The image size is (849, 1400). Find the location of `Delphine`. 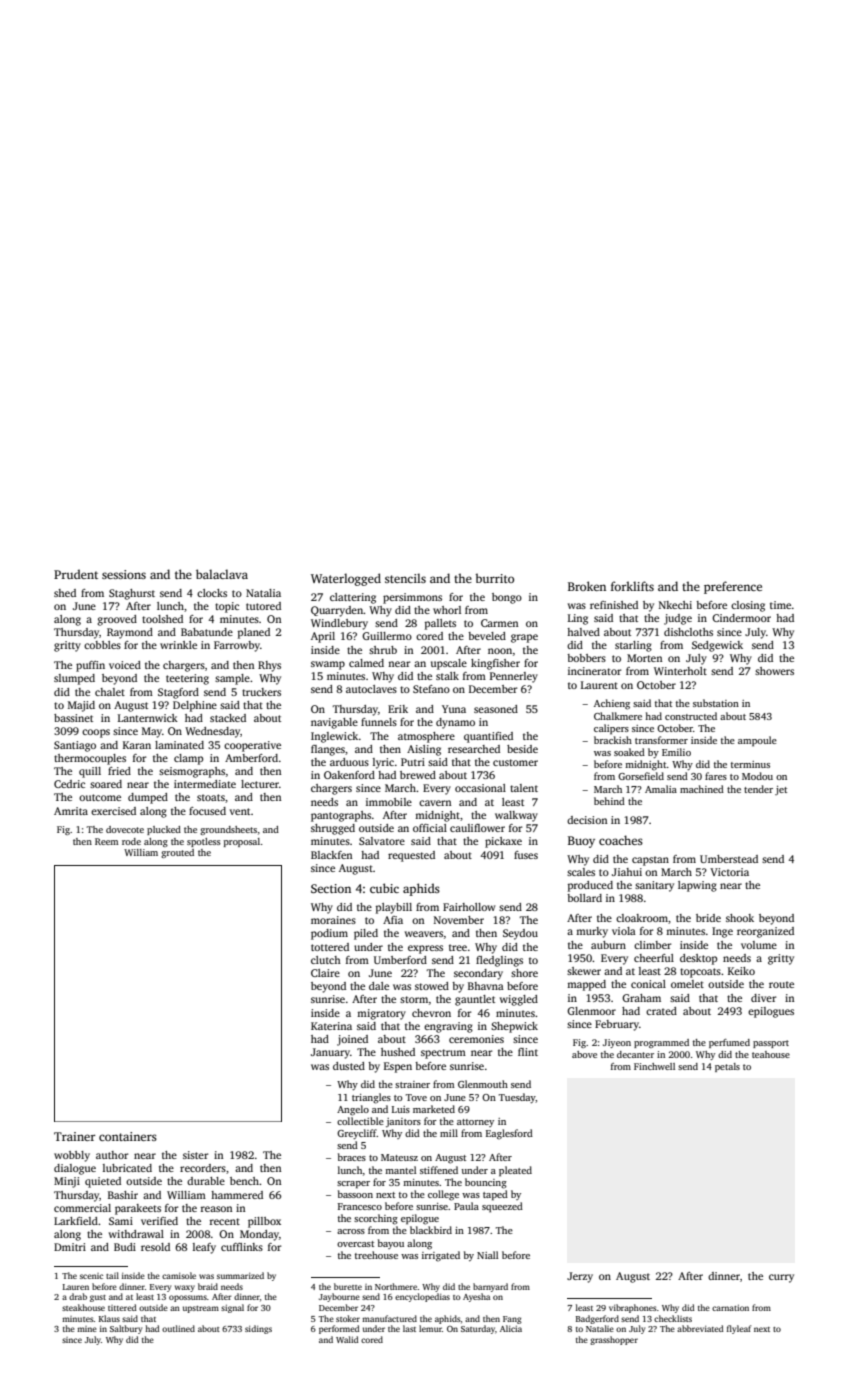

Delphine is located at coordinates (195, 706).
